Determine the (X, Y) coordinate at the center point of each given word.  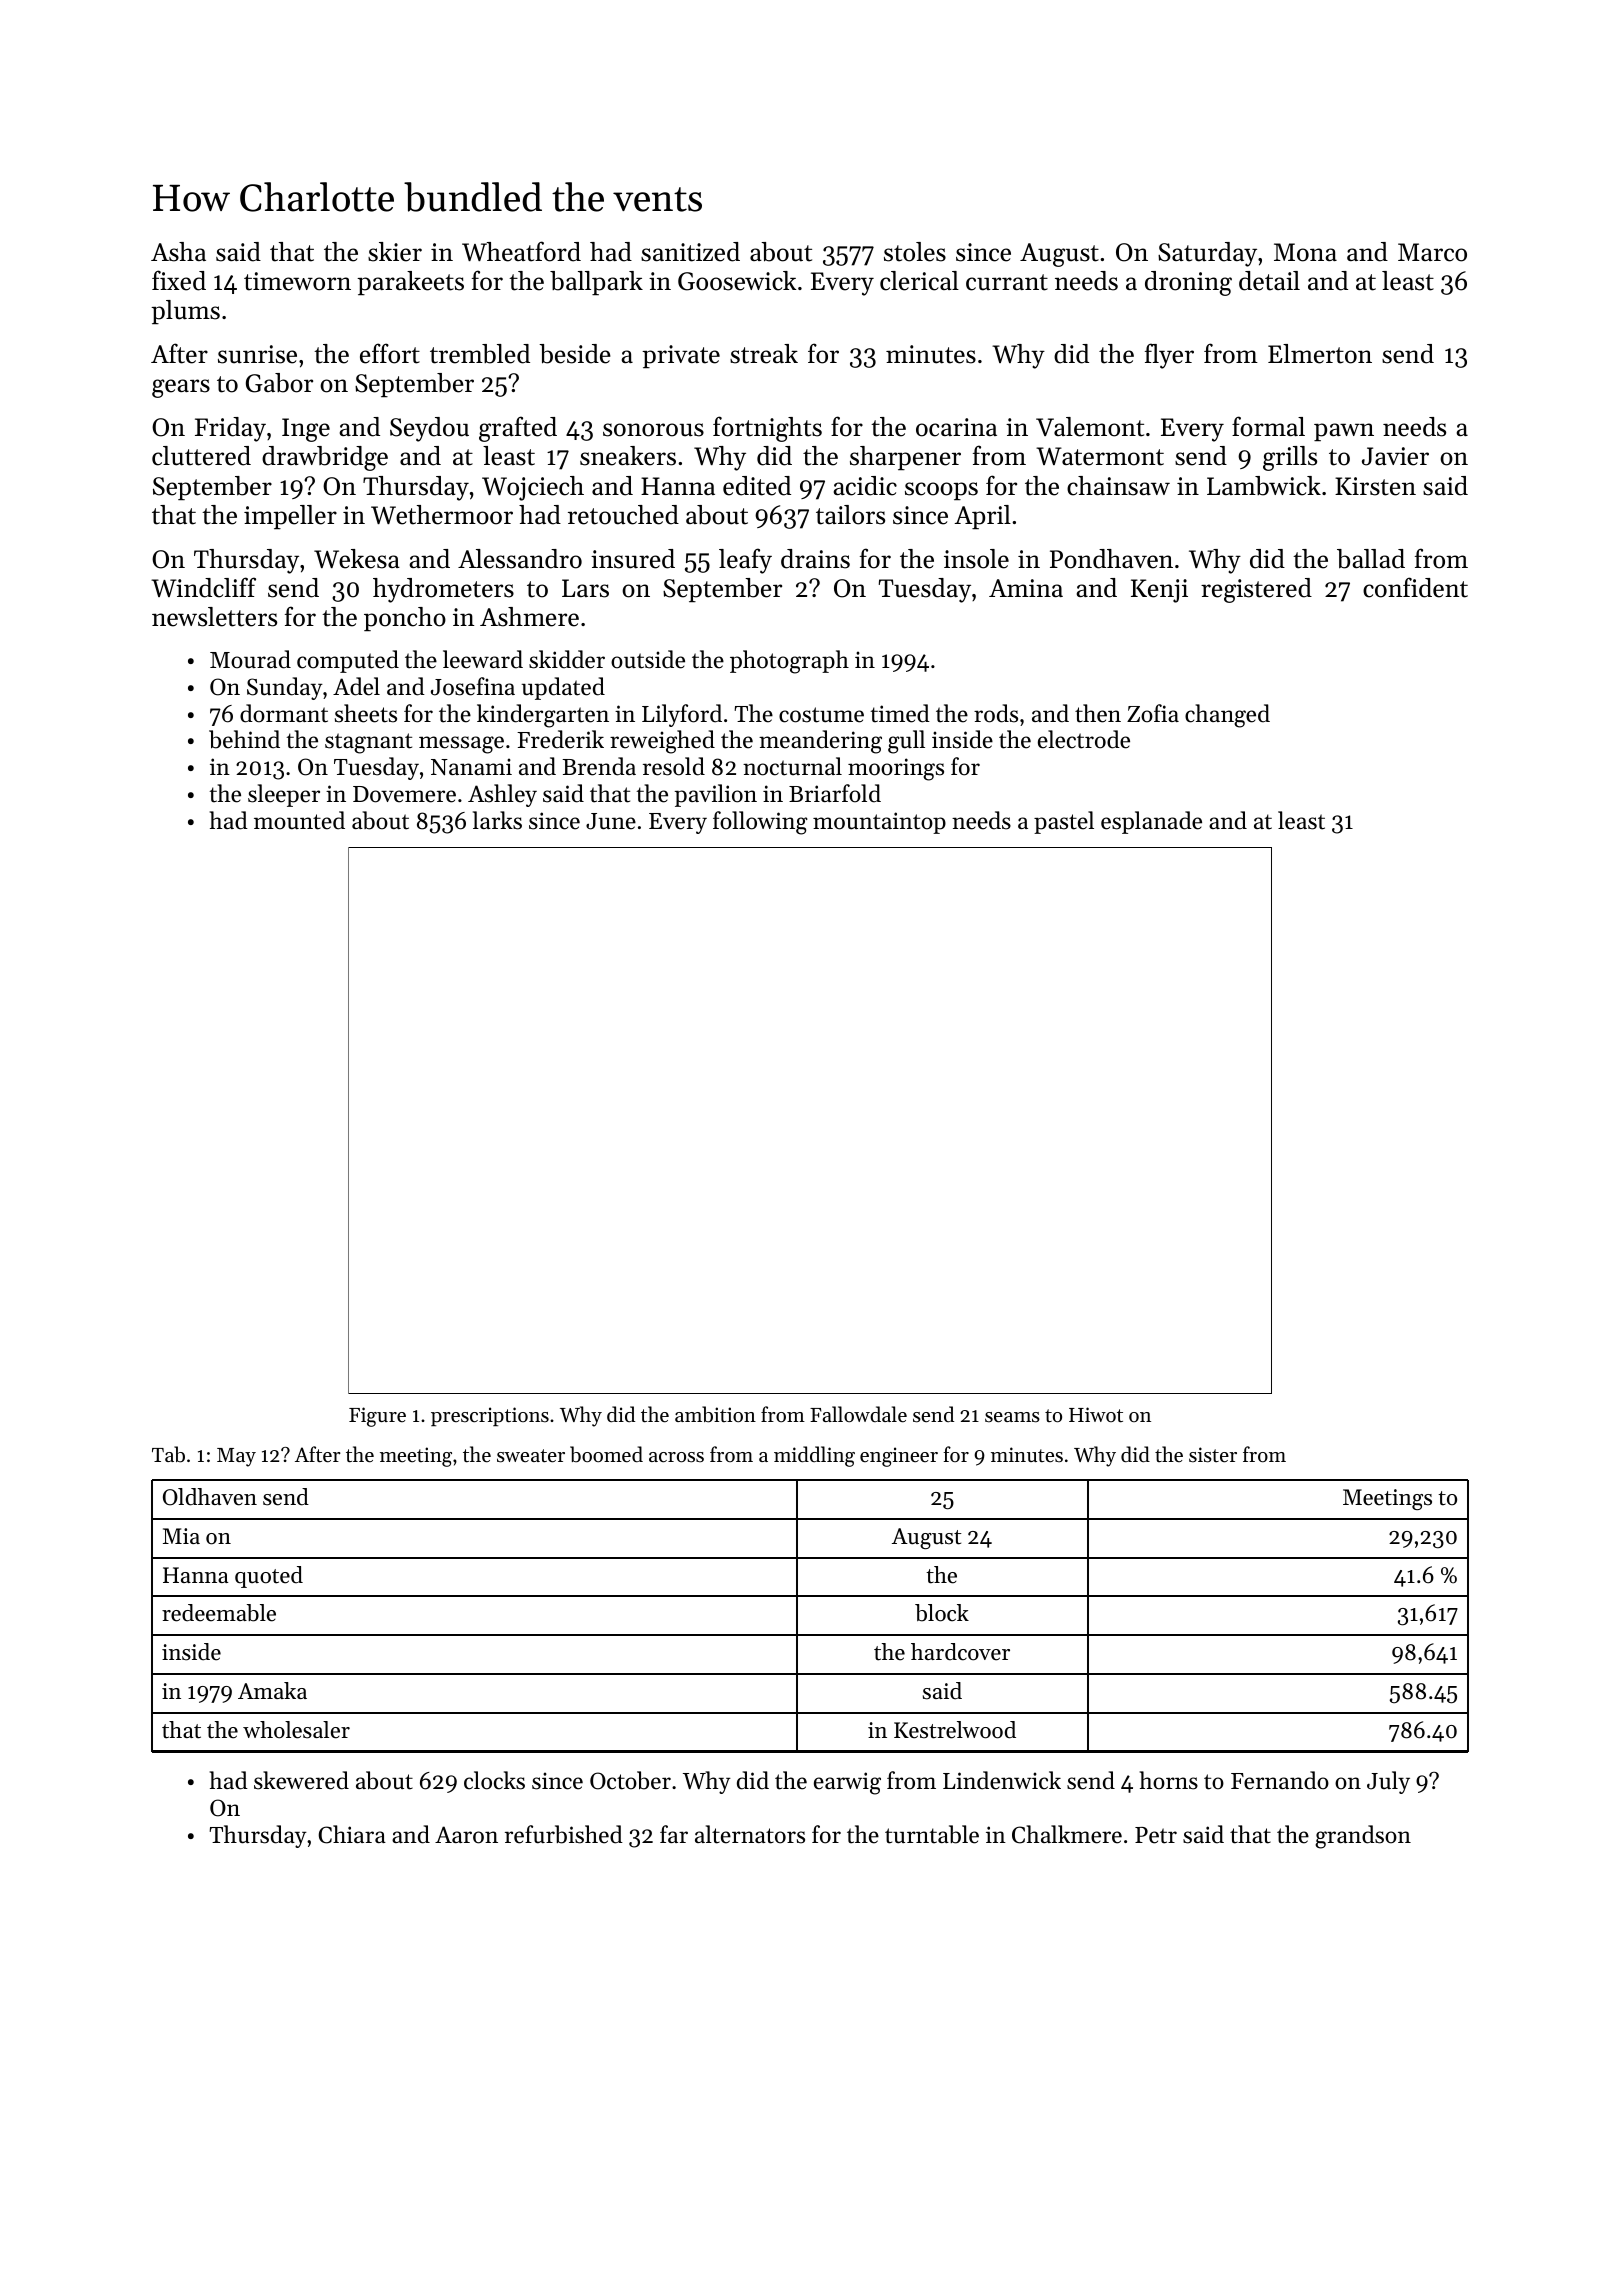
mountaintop (879, 823)
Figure (377, 1417)
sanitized (690, 252)
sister (1213, 1455)
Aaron (466, 1835)
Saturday (1207, 254)
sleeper (284, 795)
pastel (1064, 822)
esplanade (1151, 822)
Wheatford (521, 251)
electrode (1084, 739)
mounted (299, 820)
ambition (715, 1414)
